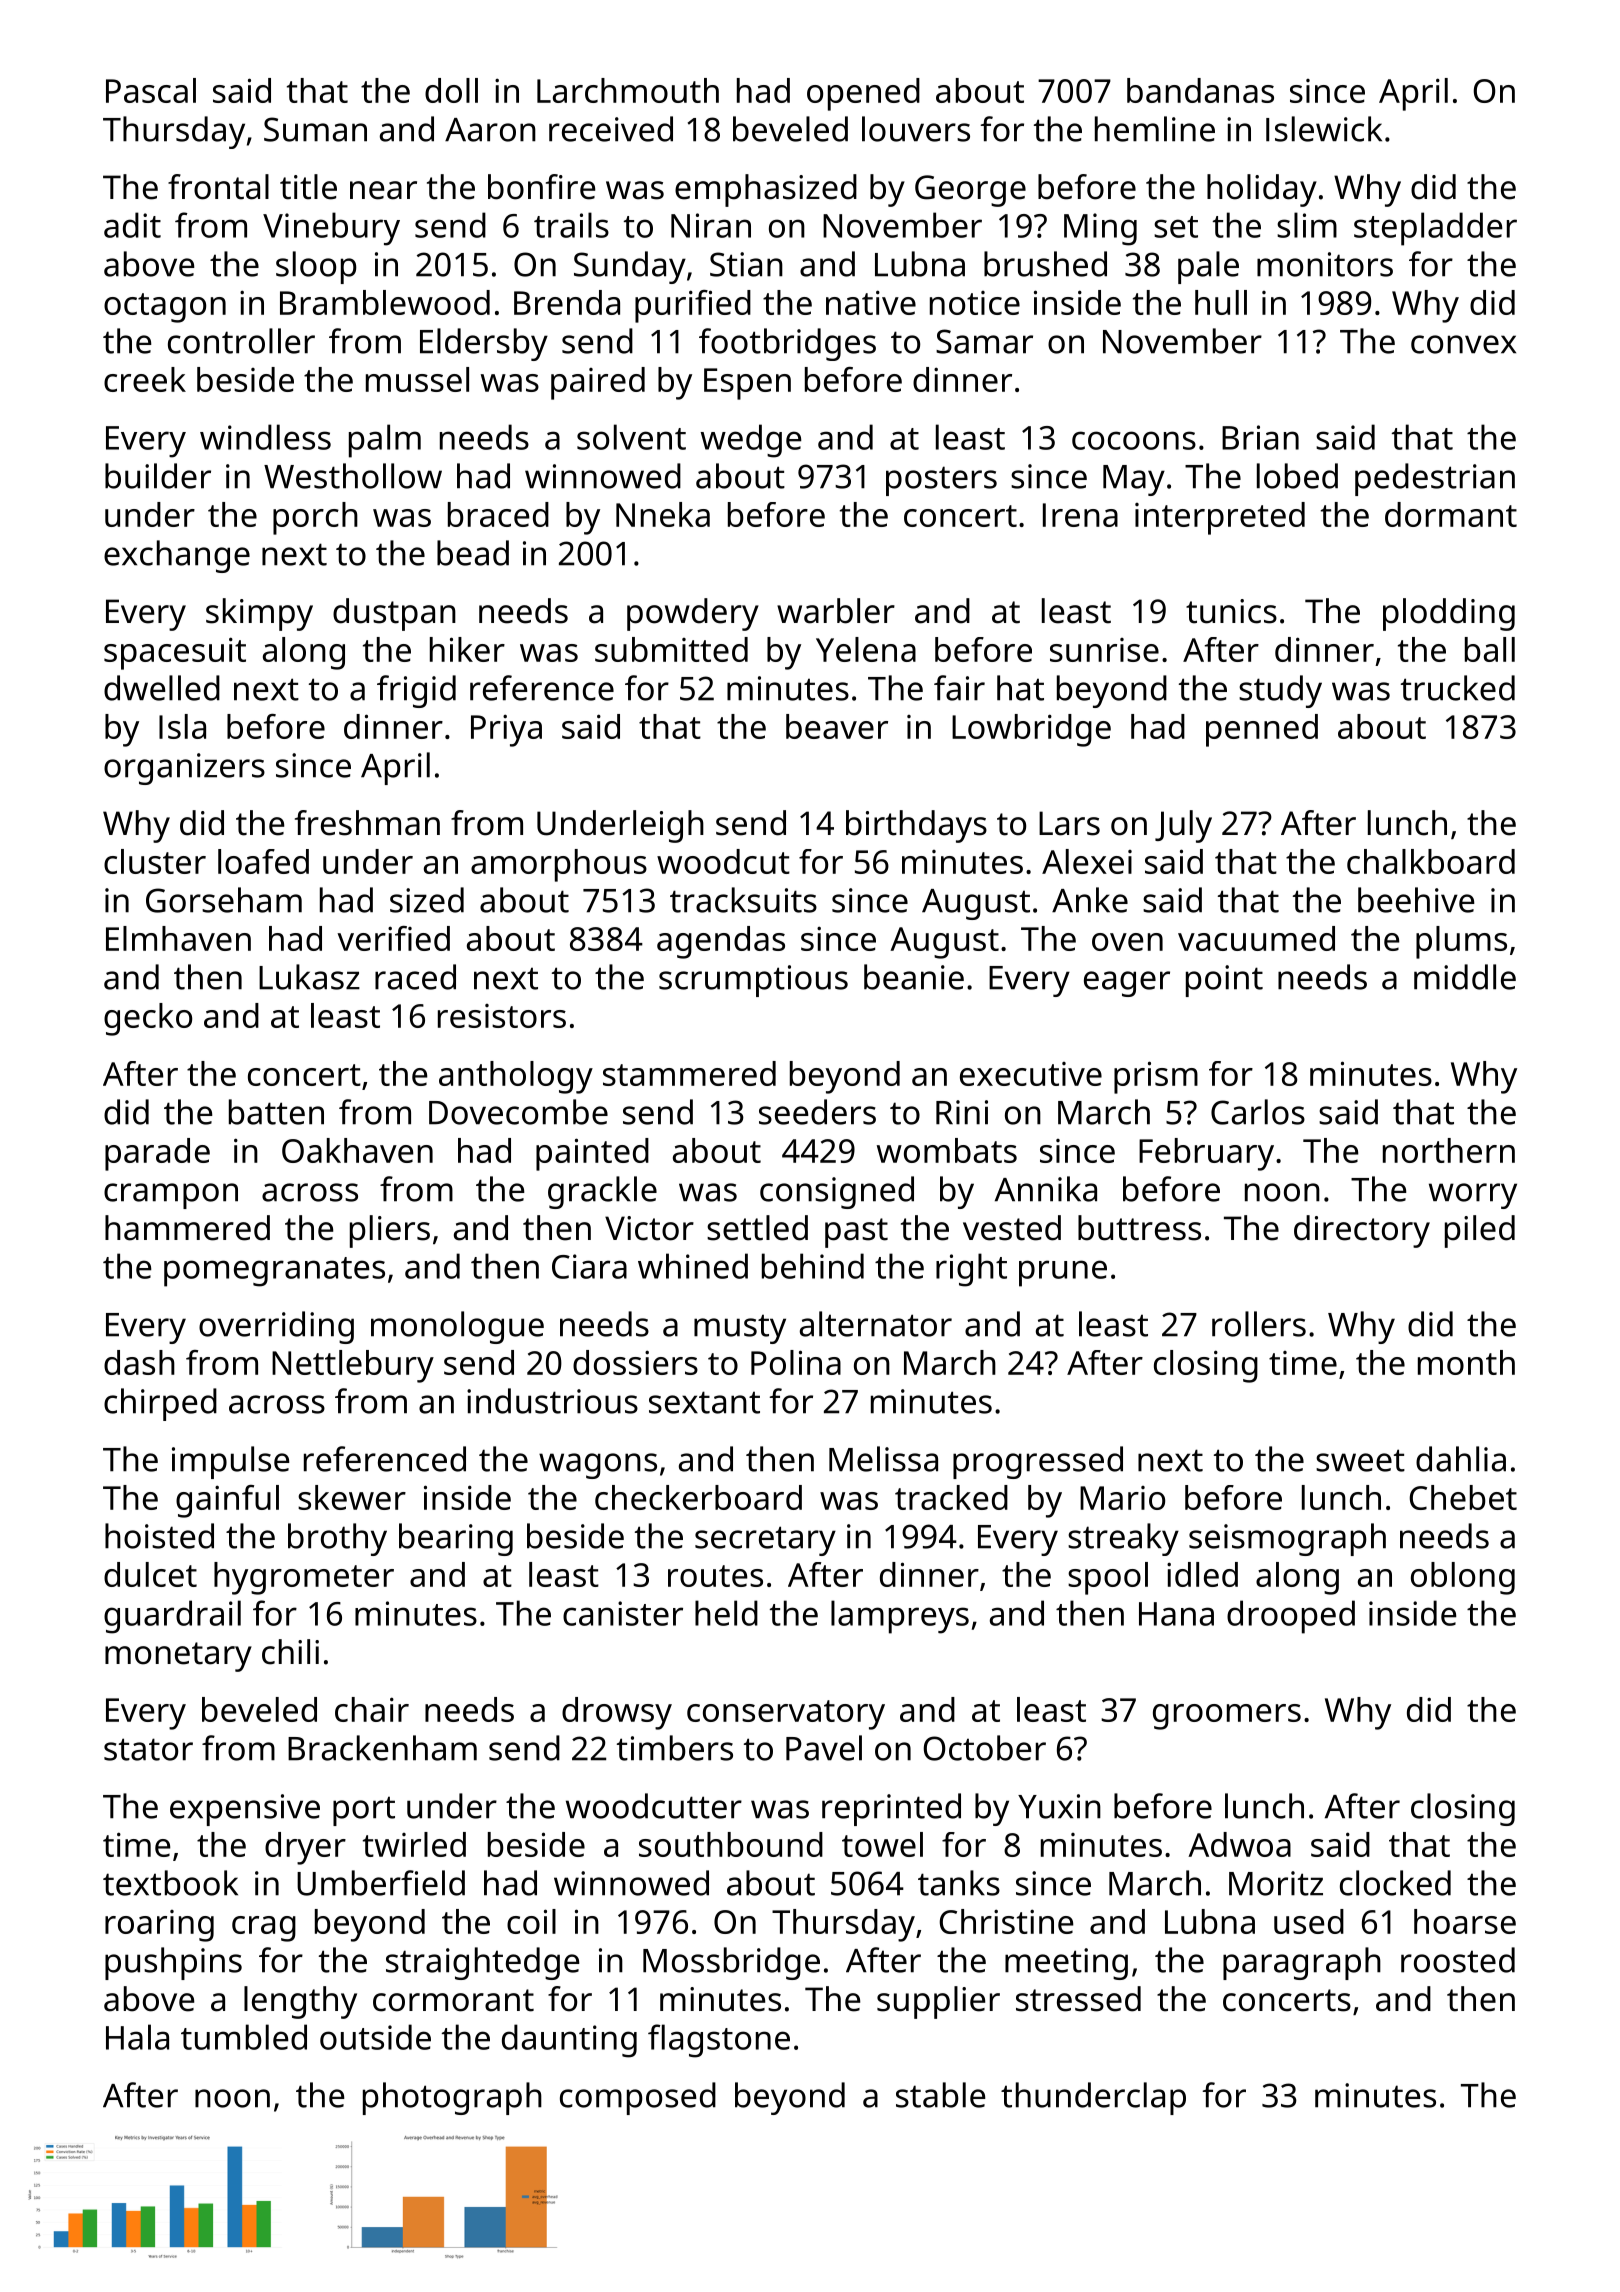 This screenshot has height=2292, width=1620. Describe the element at coordinates (740, 1329) in the screenshot. I see `musty` at that location.
